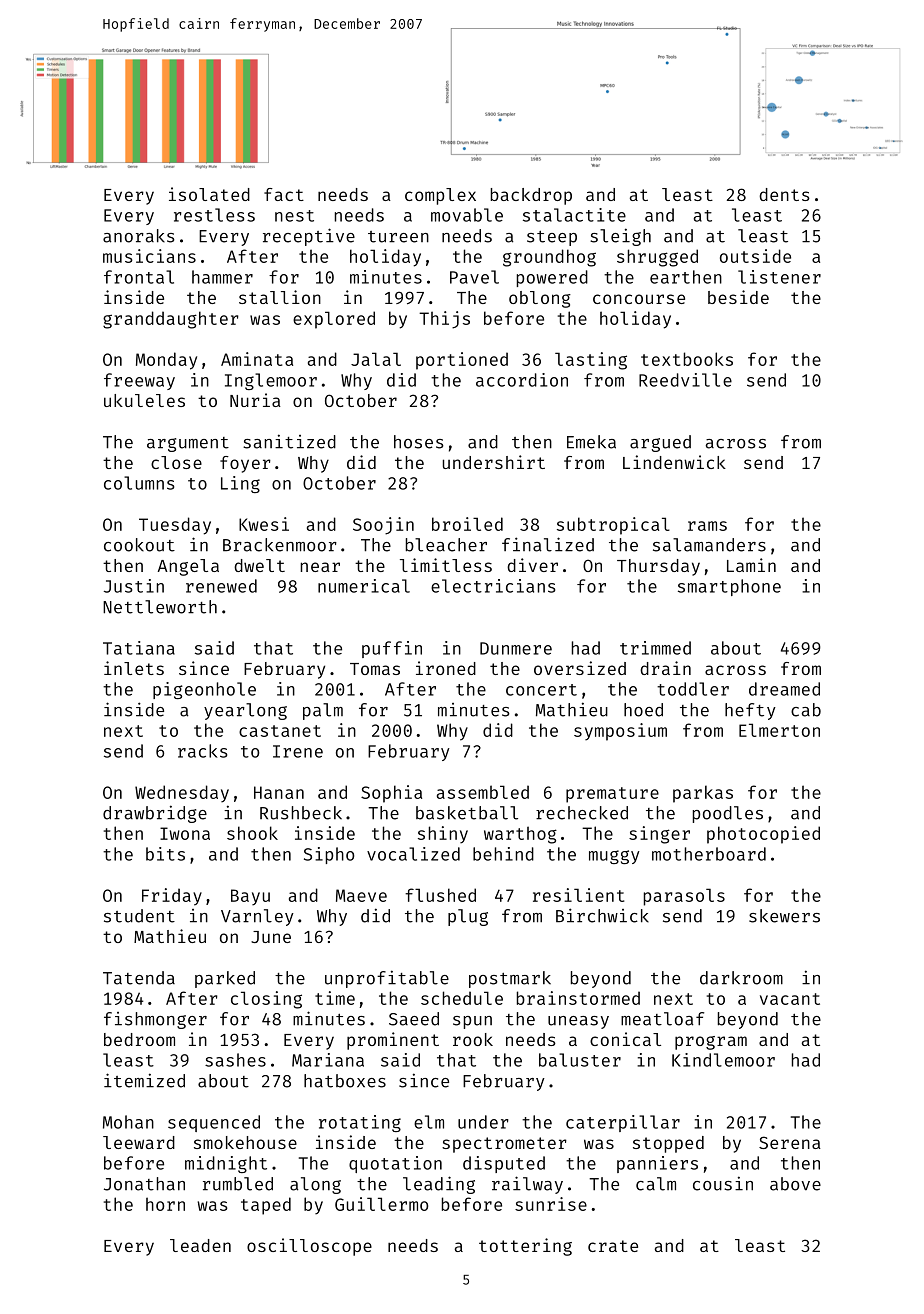  Describe the element at coordinates (328, 1060) in the image. I see `Mariana` at that location.
